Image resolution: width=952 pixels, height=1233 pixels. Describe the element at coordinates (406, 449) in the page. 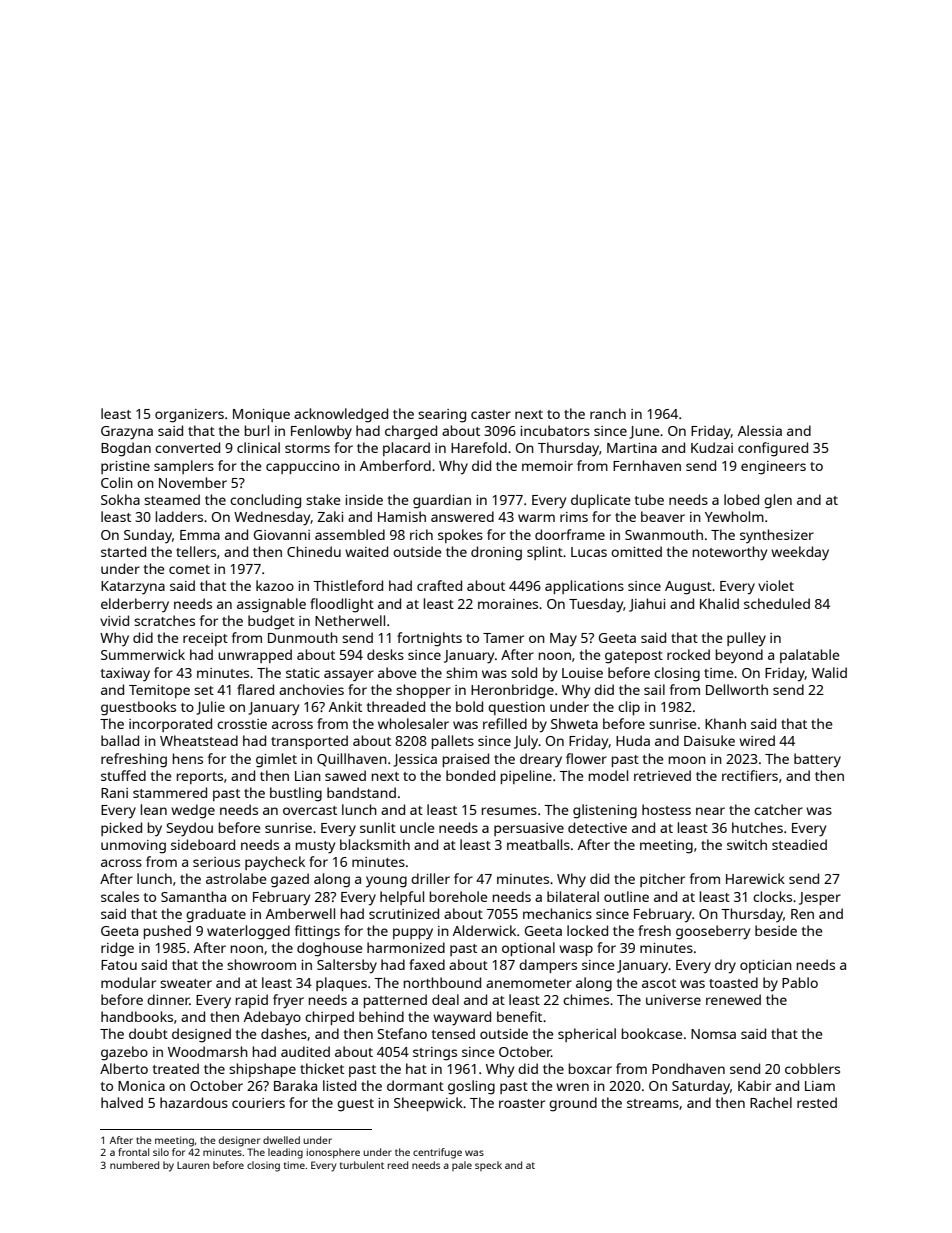

I see `placard` at that location.
